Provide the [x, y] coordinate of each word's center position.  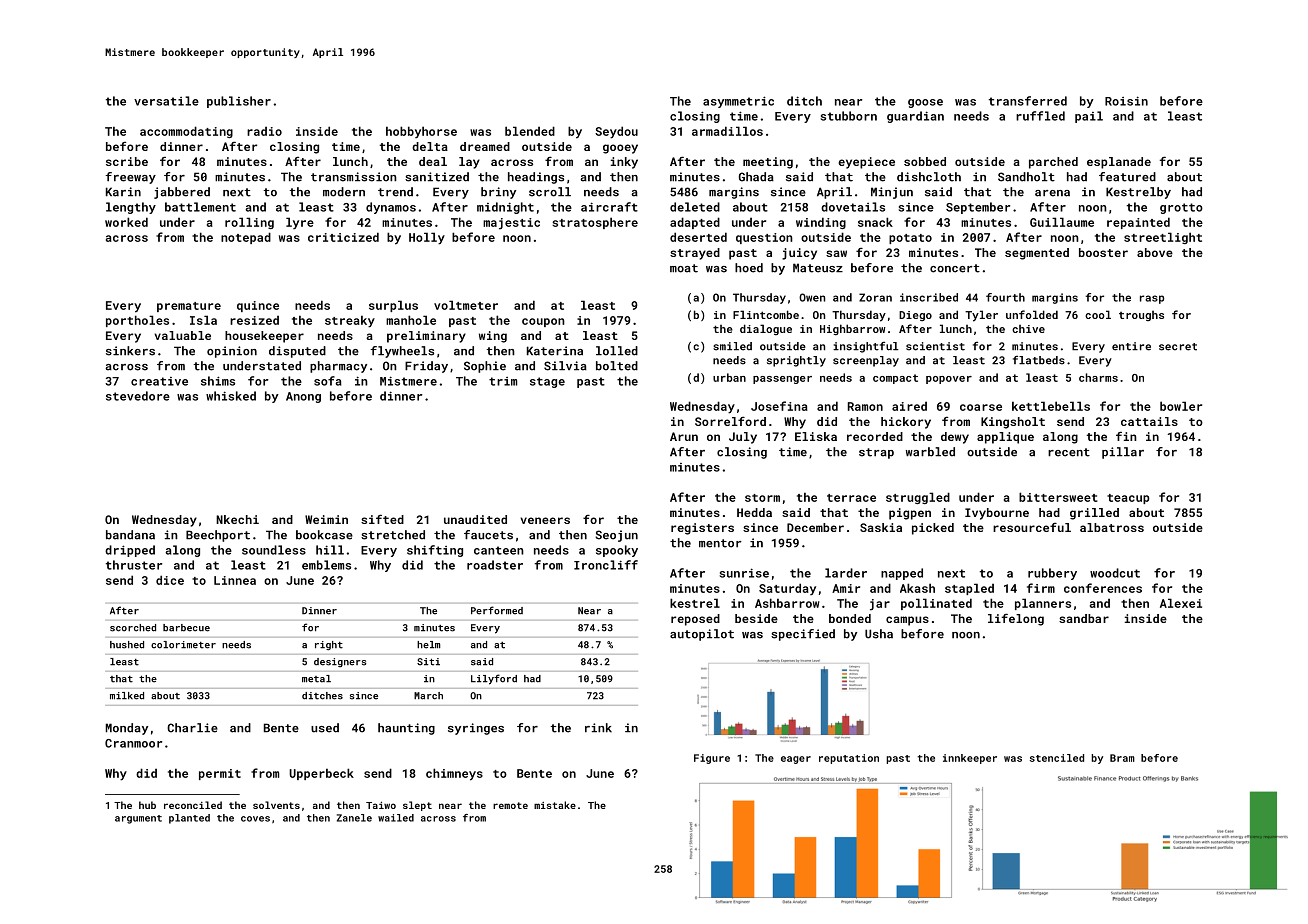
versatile [166, 101]
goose [925, 103]
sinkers [130, 351]
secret [1178, 347]
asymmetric [738, 102]
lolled [617, 351]
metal [316, 679]
